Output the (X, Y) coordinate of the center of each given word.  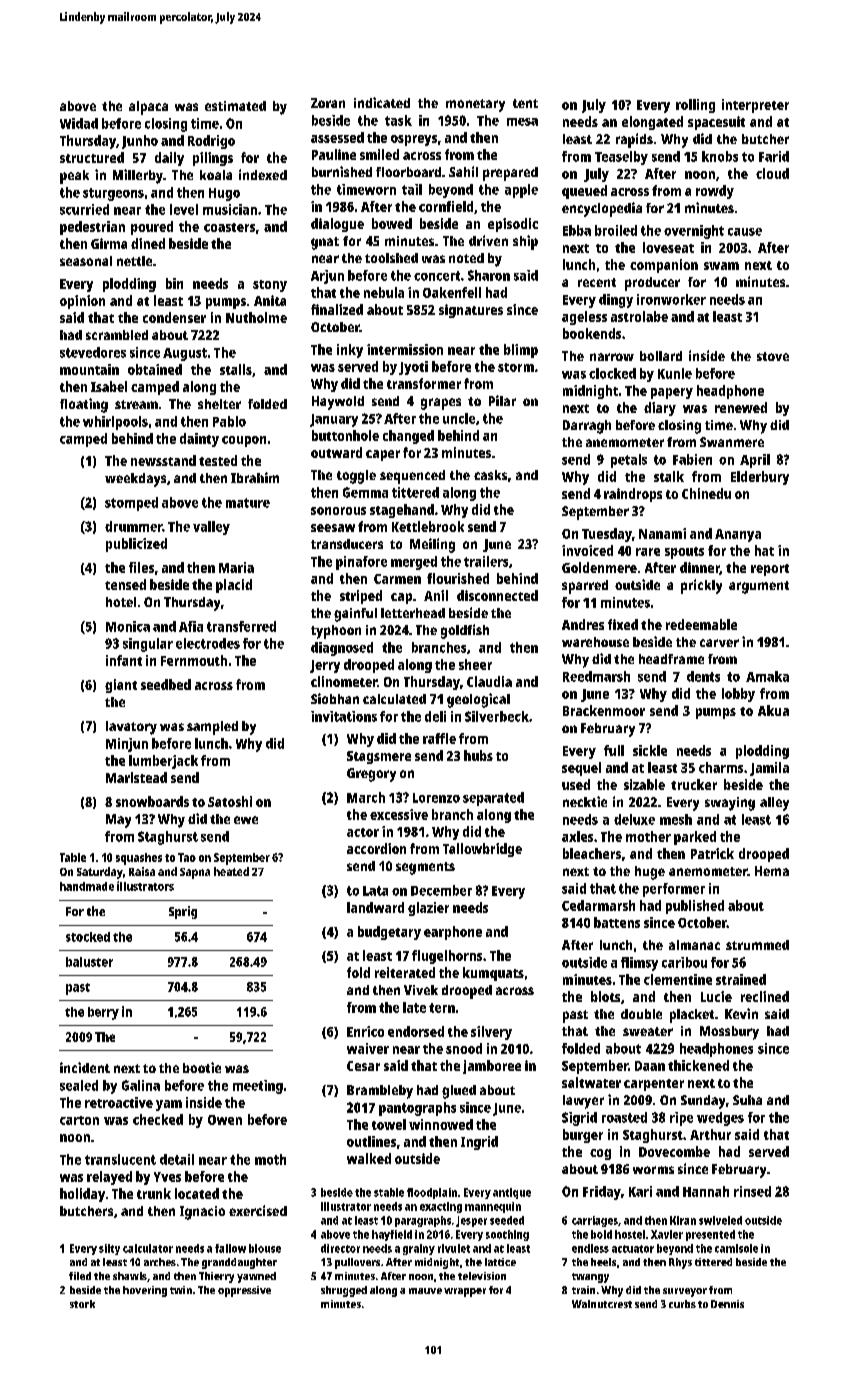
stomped (131, 504)
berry (103, 1013)
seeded (507, 1220)
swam (721, 266)
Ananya (738, 535)
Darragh (587, 427)
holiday (82, 1195)
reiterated (405, 972)
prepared (510, 174)
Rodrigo (211, 142)
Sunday (703, 1102)
